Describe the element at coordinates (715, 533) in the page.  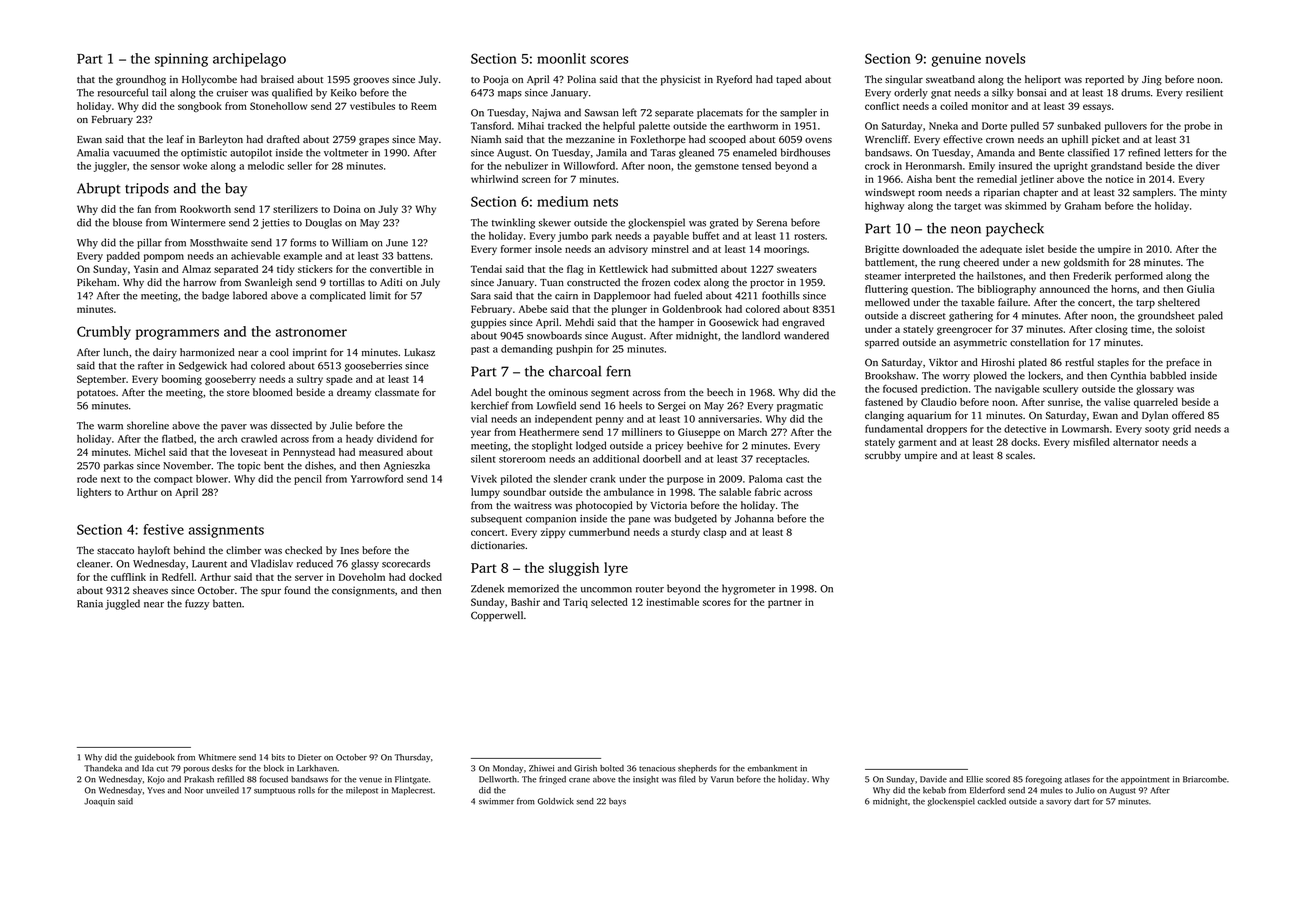
I see `clasp` at that location.
